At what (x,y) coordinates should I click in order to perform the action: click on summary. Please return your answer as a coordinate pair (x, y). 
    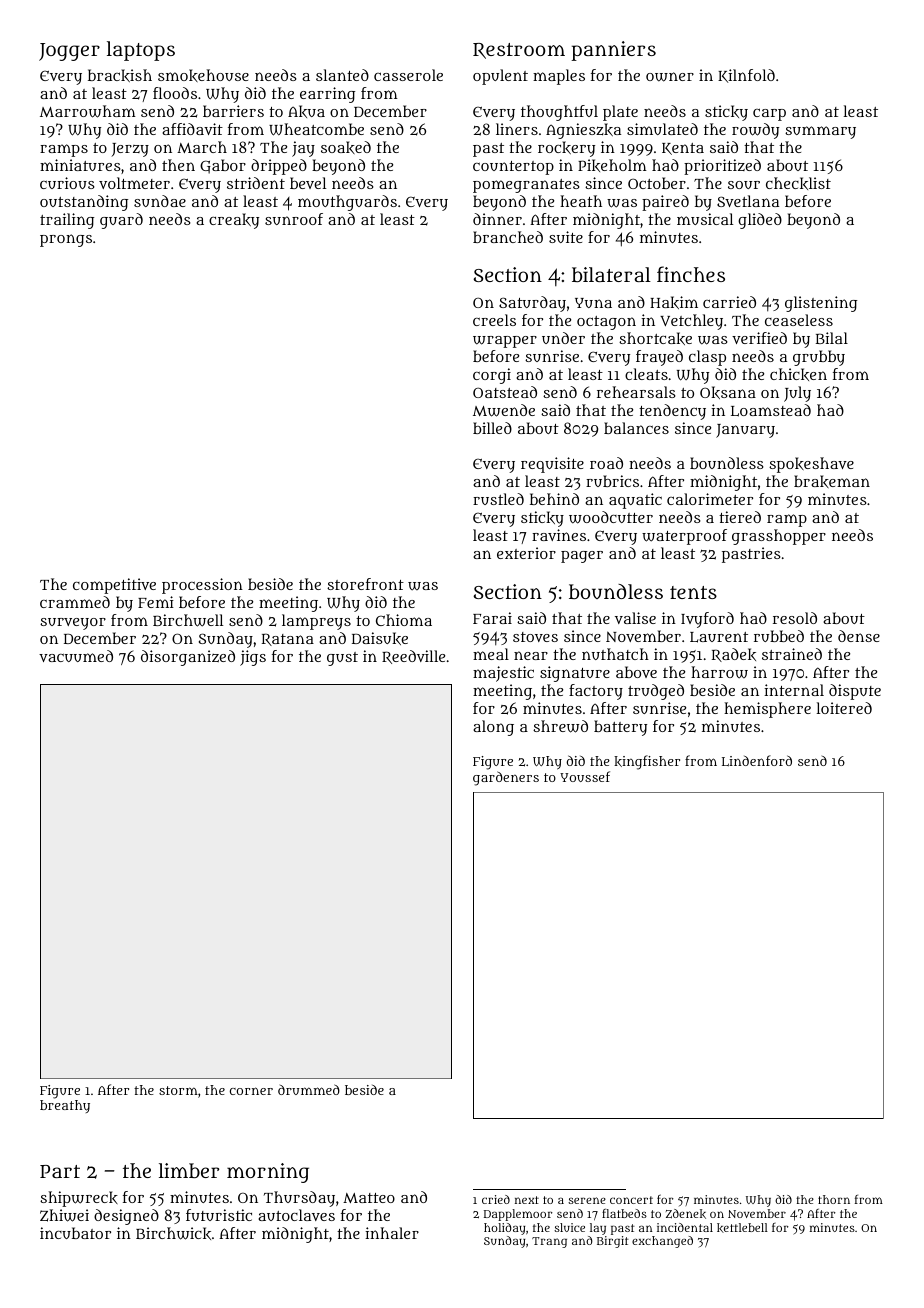
    Looking at the image, I should click on (820, 132).
